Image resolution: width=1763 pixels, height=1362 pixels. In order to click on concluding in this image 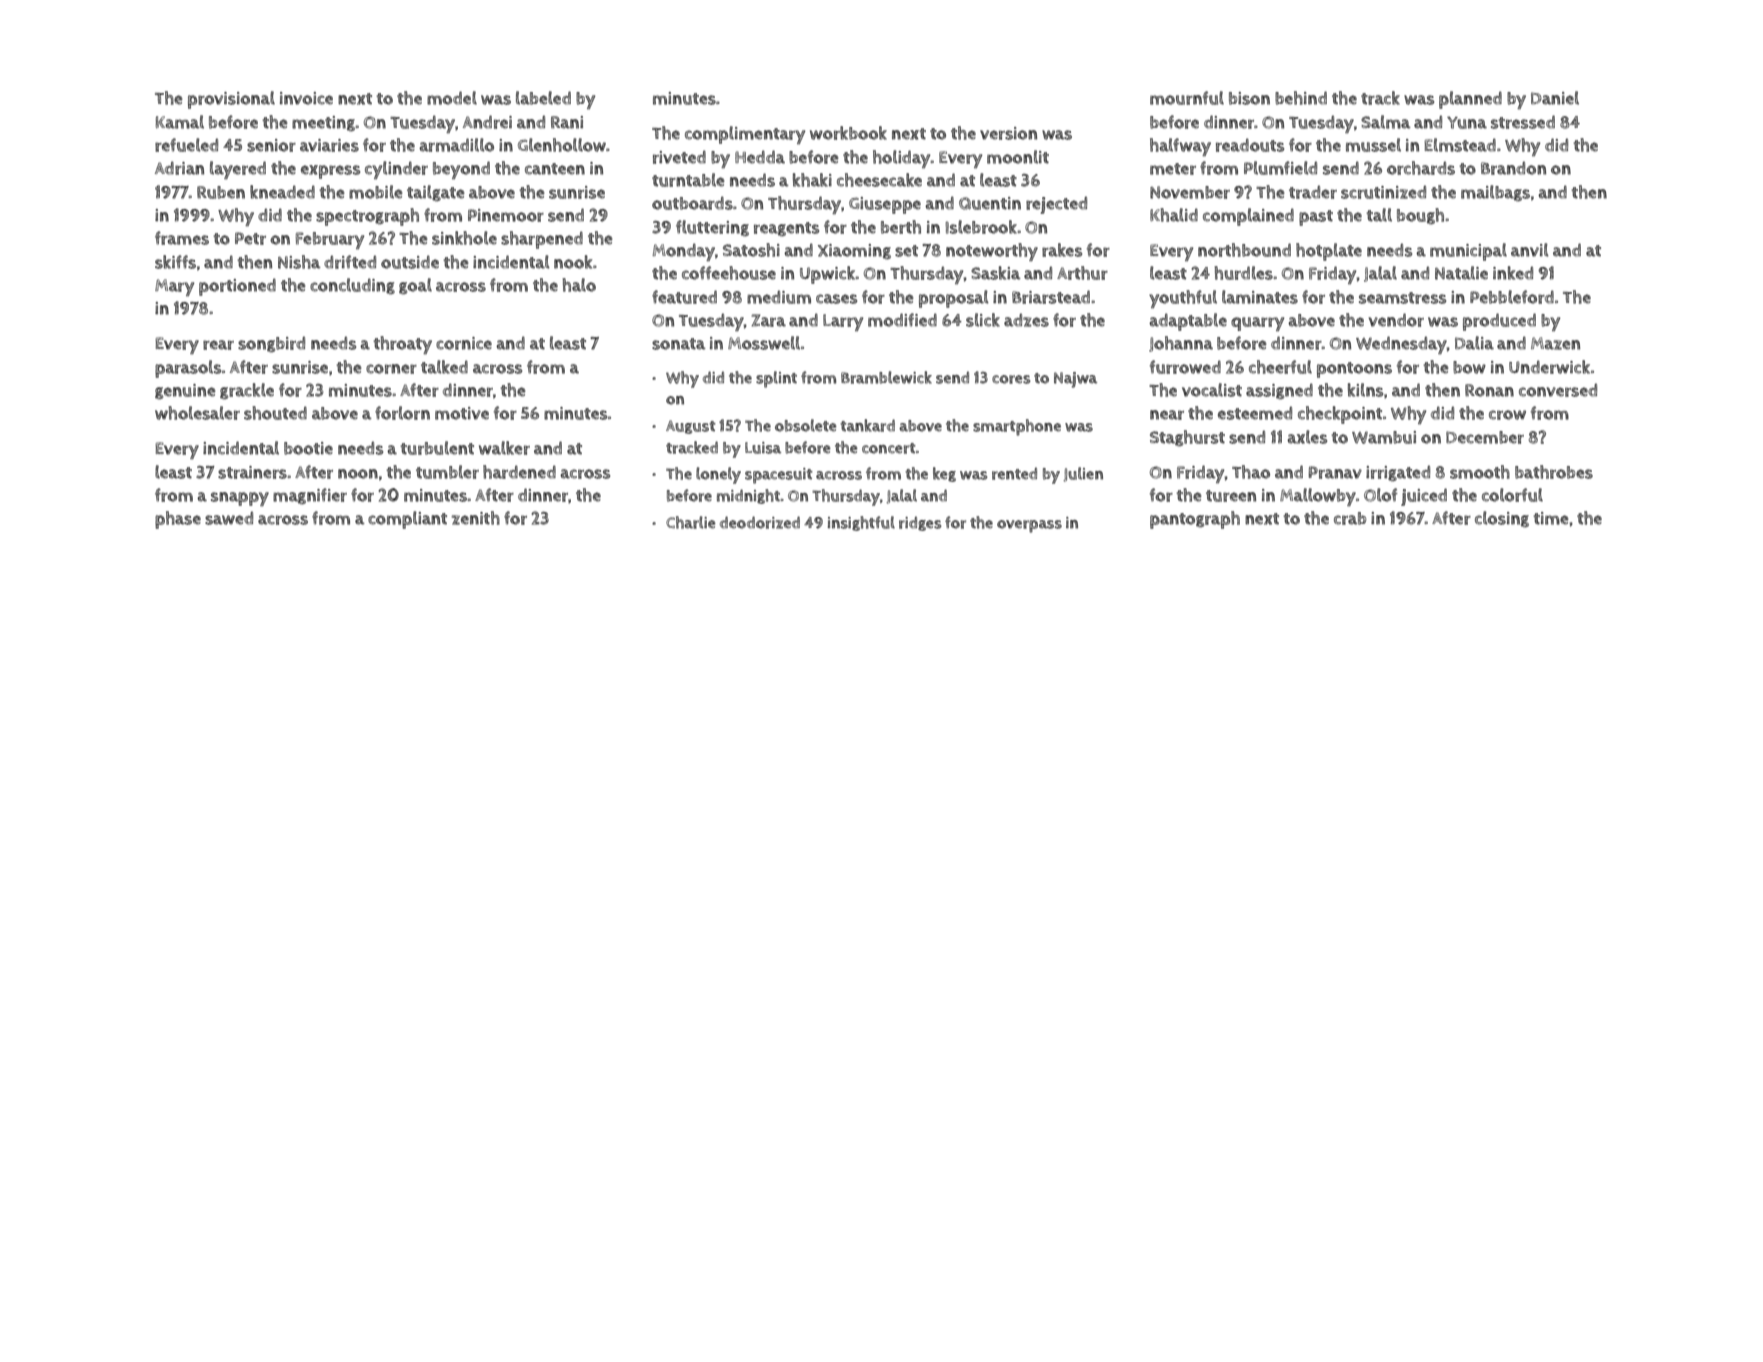, I will do `click(352, 286)`.
